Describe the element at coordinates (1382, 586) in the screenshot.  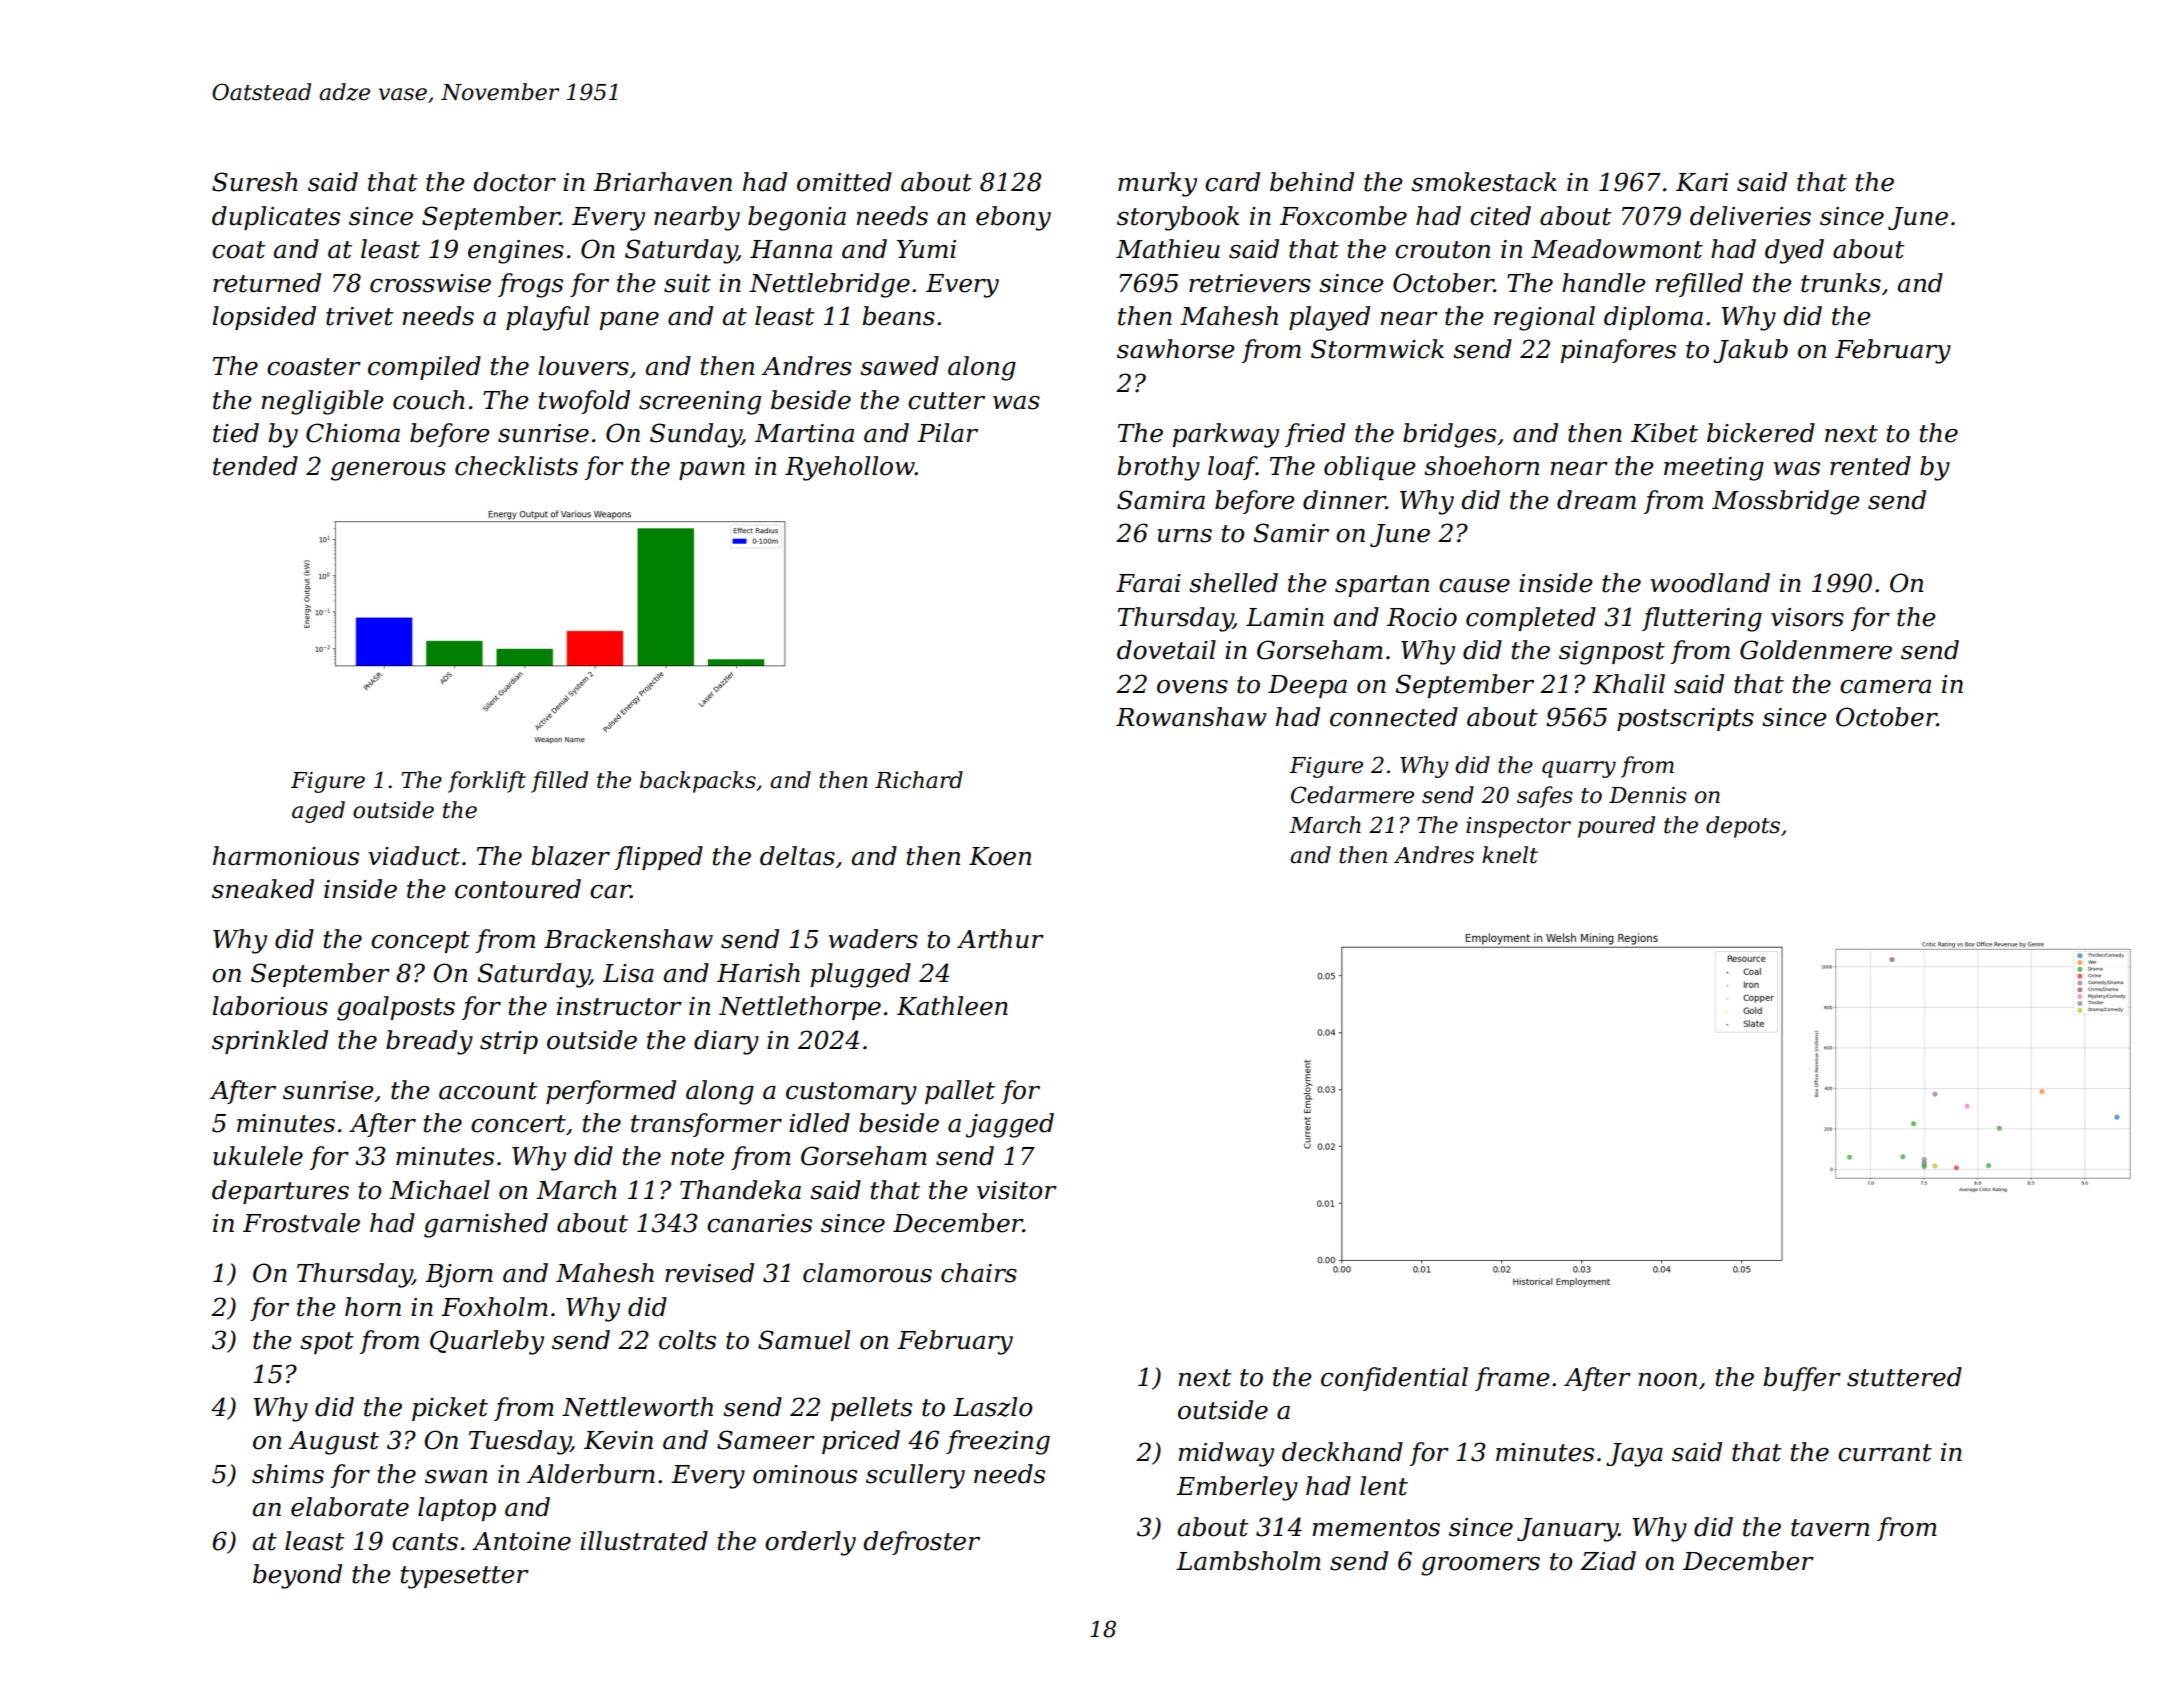
I see `spartan` at that location.
